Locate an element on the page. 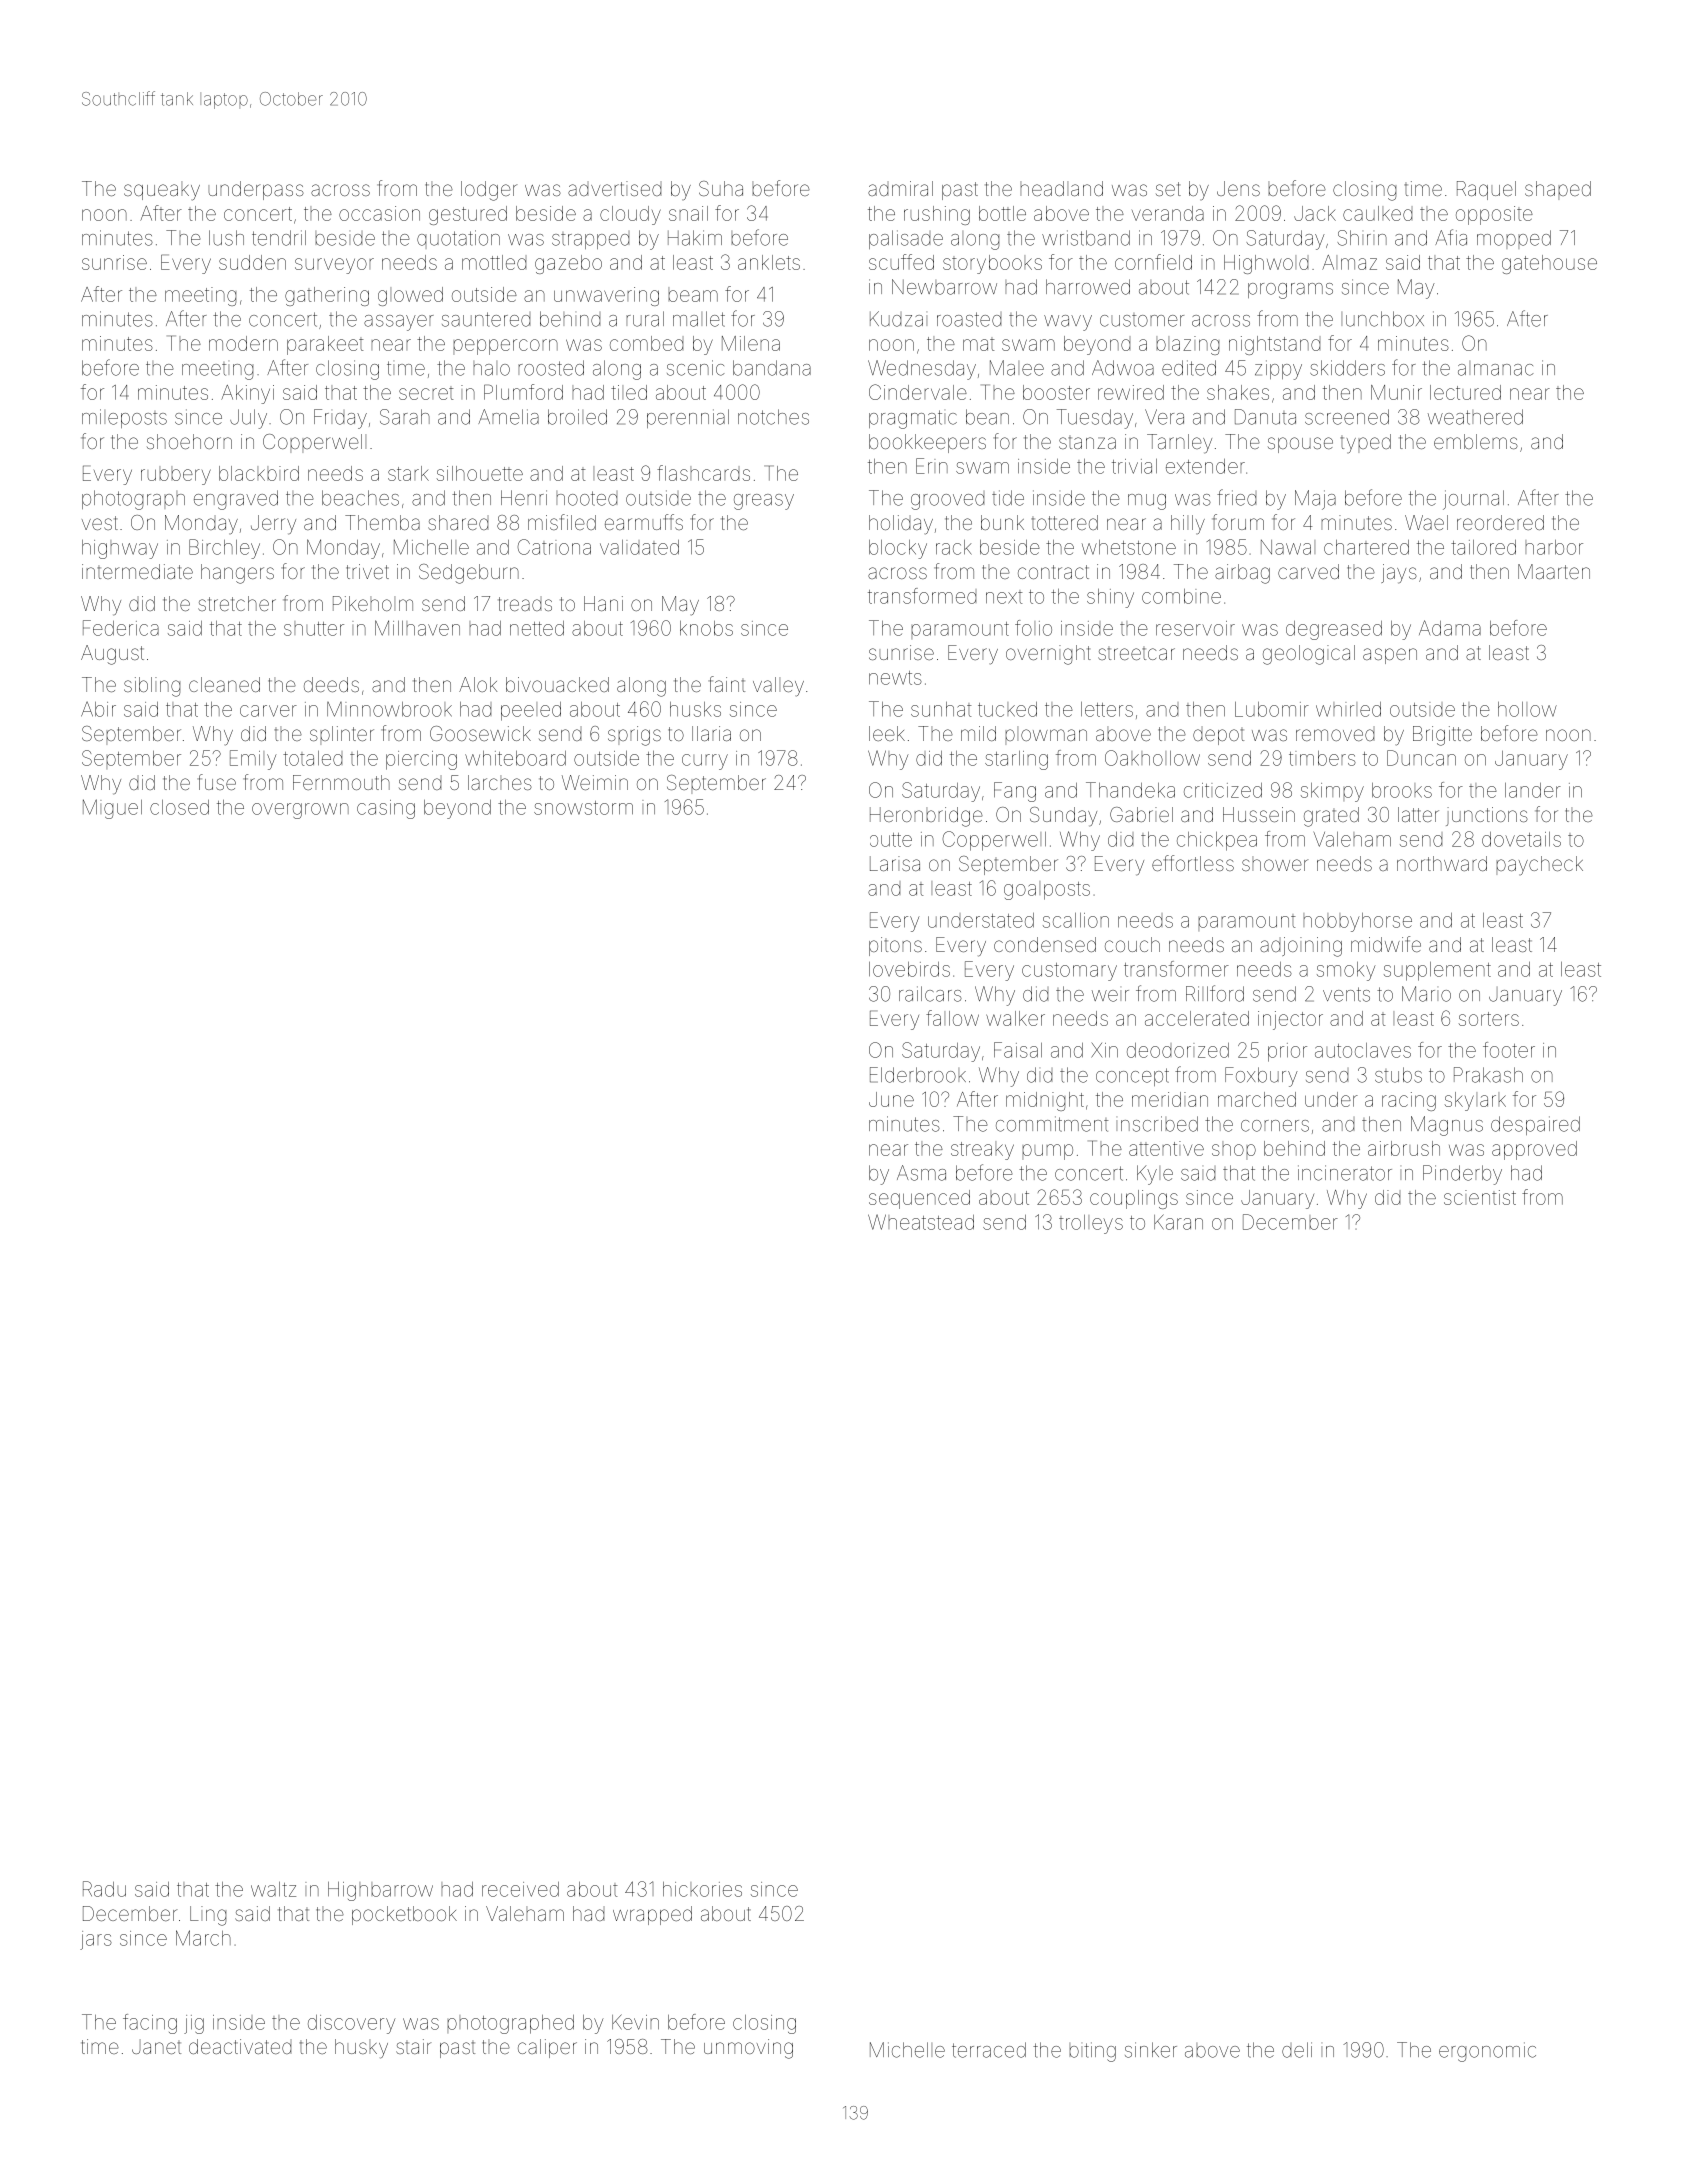 Image resolution: width=1683 pixels, height=2178 pixels. hickories is located at coordinates (702, 1889).
